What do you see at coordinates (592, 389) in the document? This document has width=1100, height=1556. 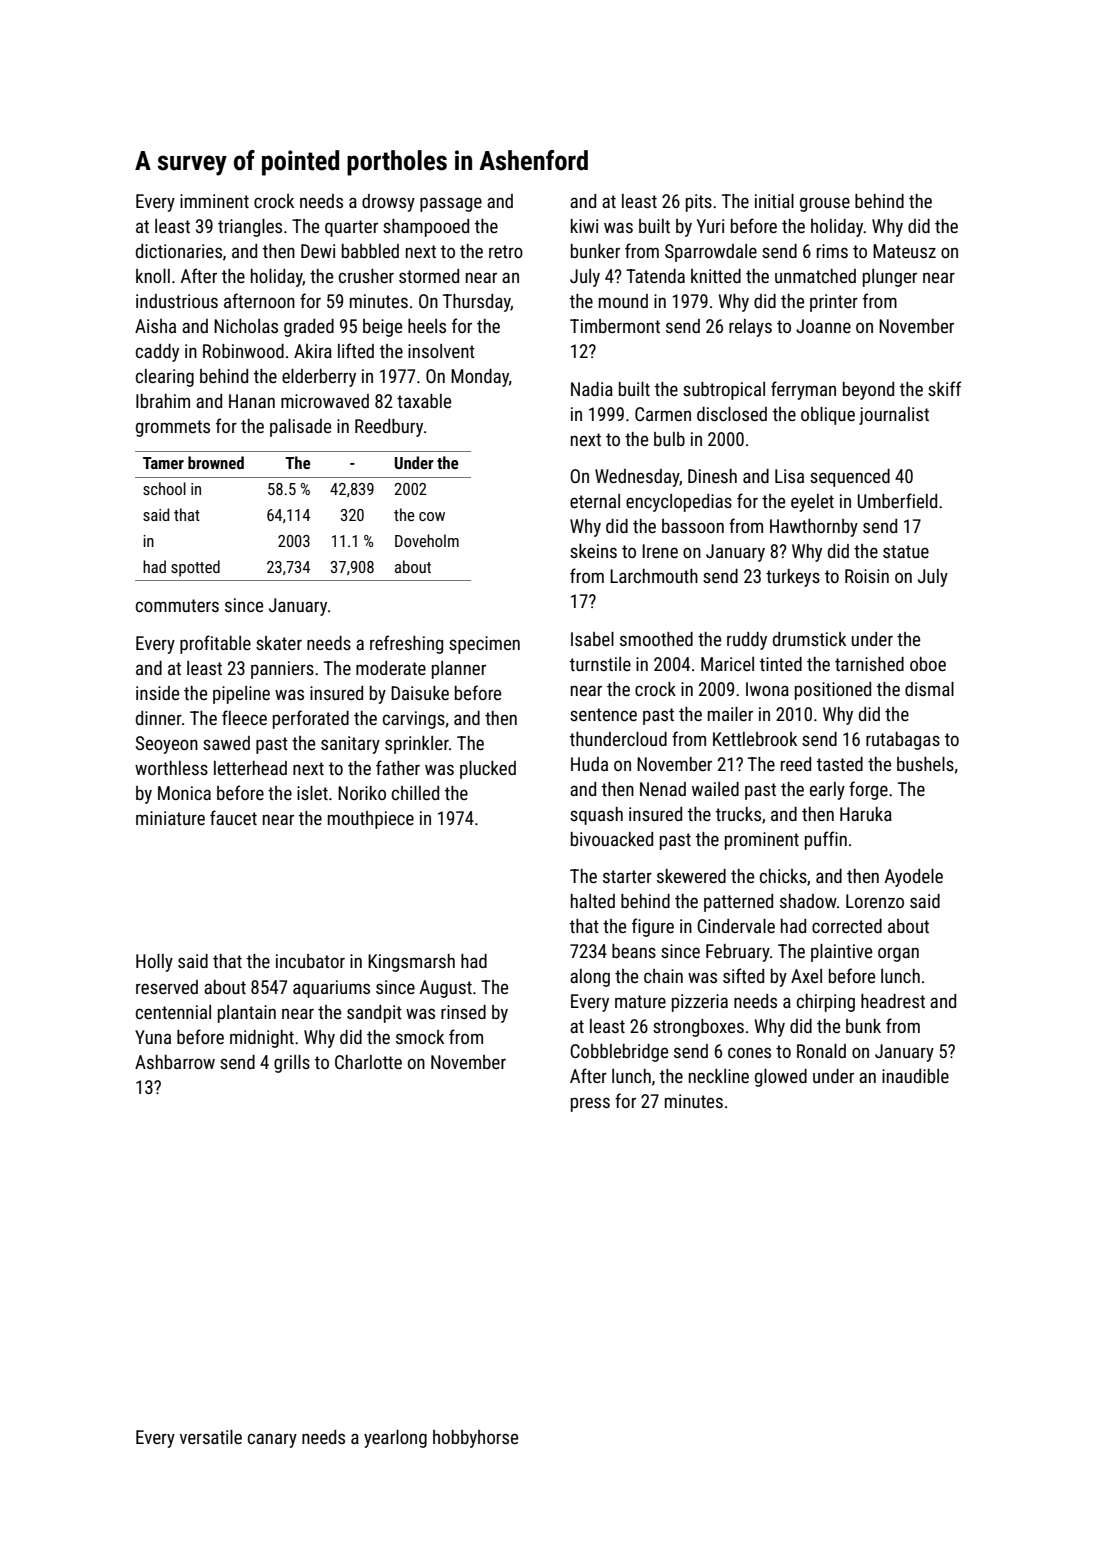 I see `Nadia` at bounding box center [592, 389].
